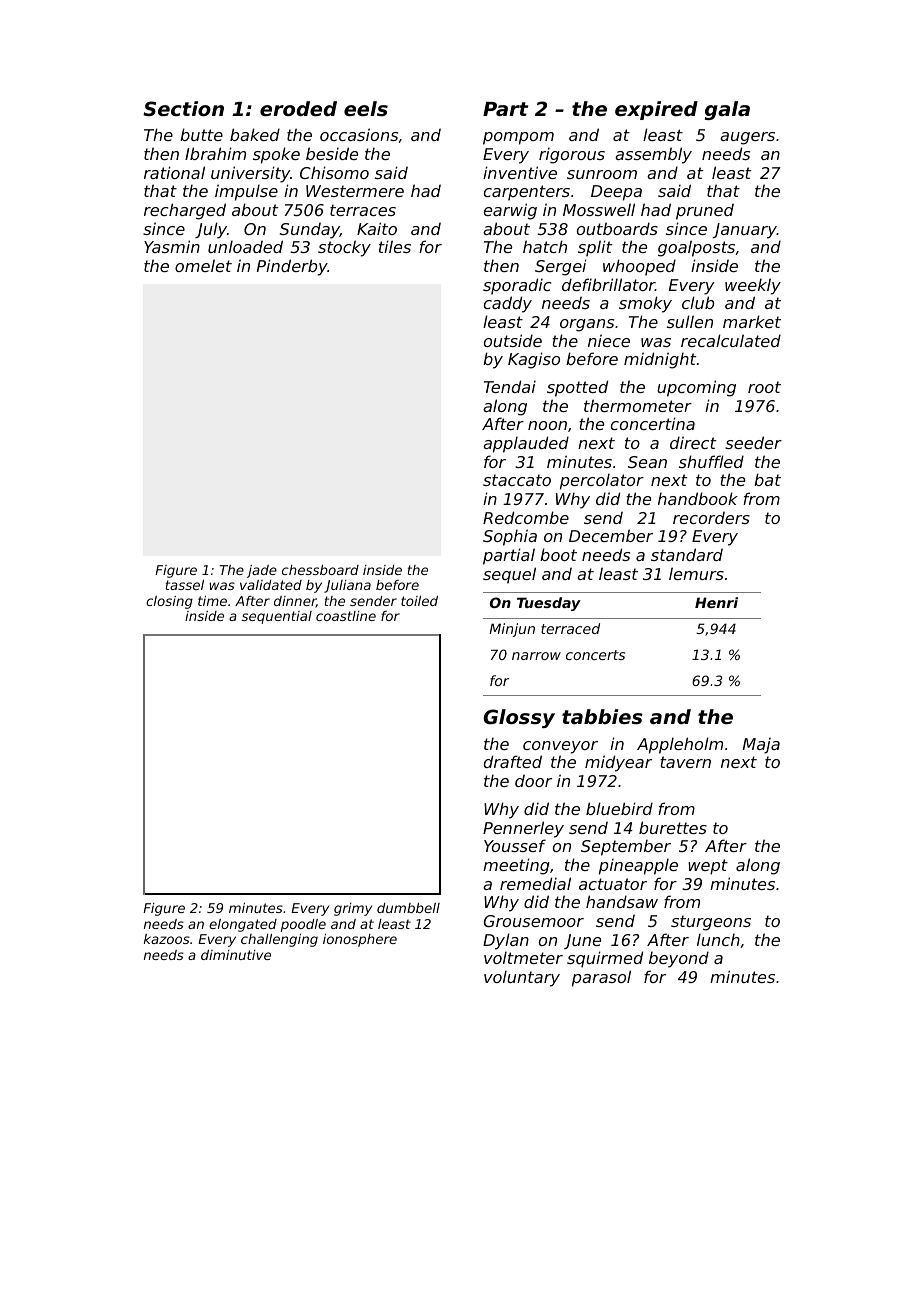  What do you see at coordinates (167, 939) in the document?
I see `kazoos` at bounding box center [167, 939].
